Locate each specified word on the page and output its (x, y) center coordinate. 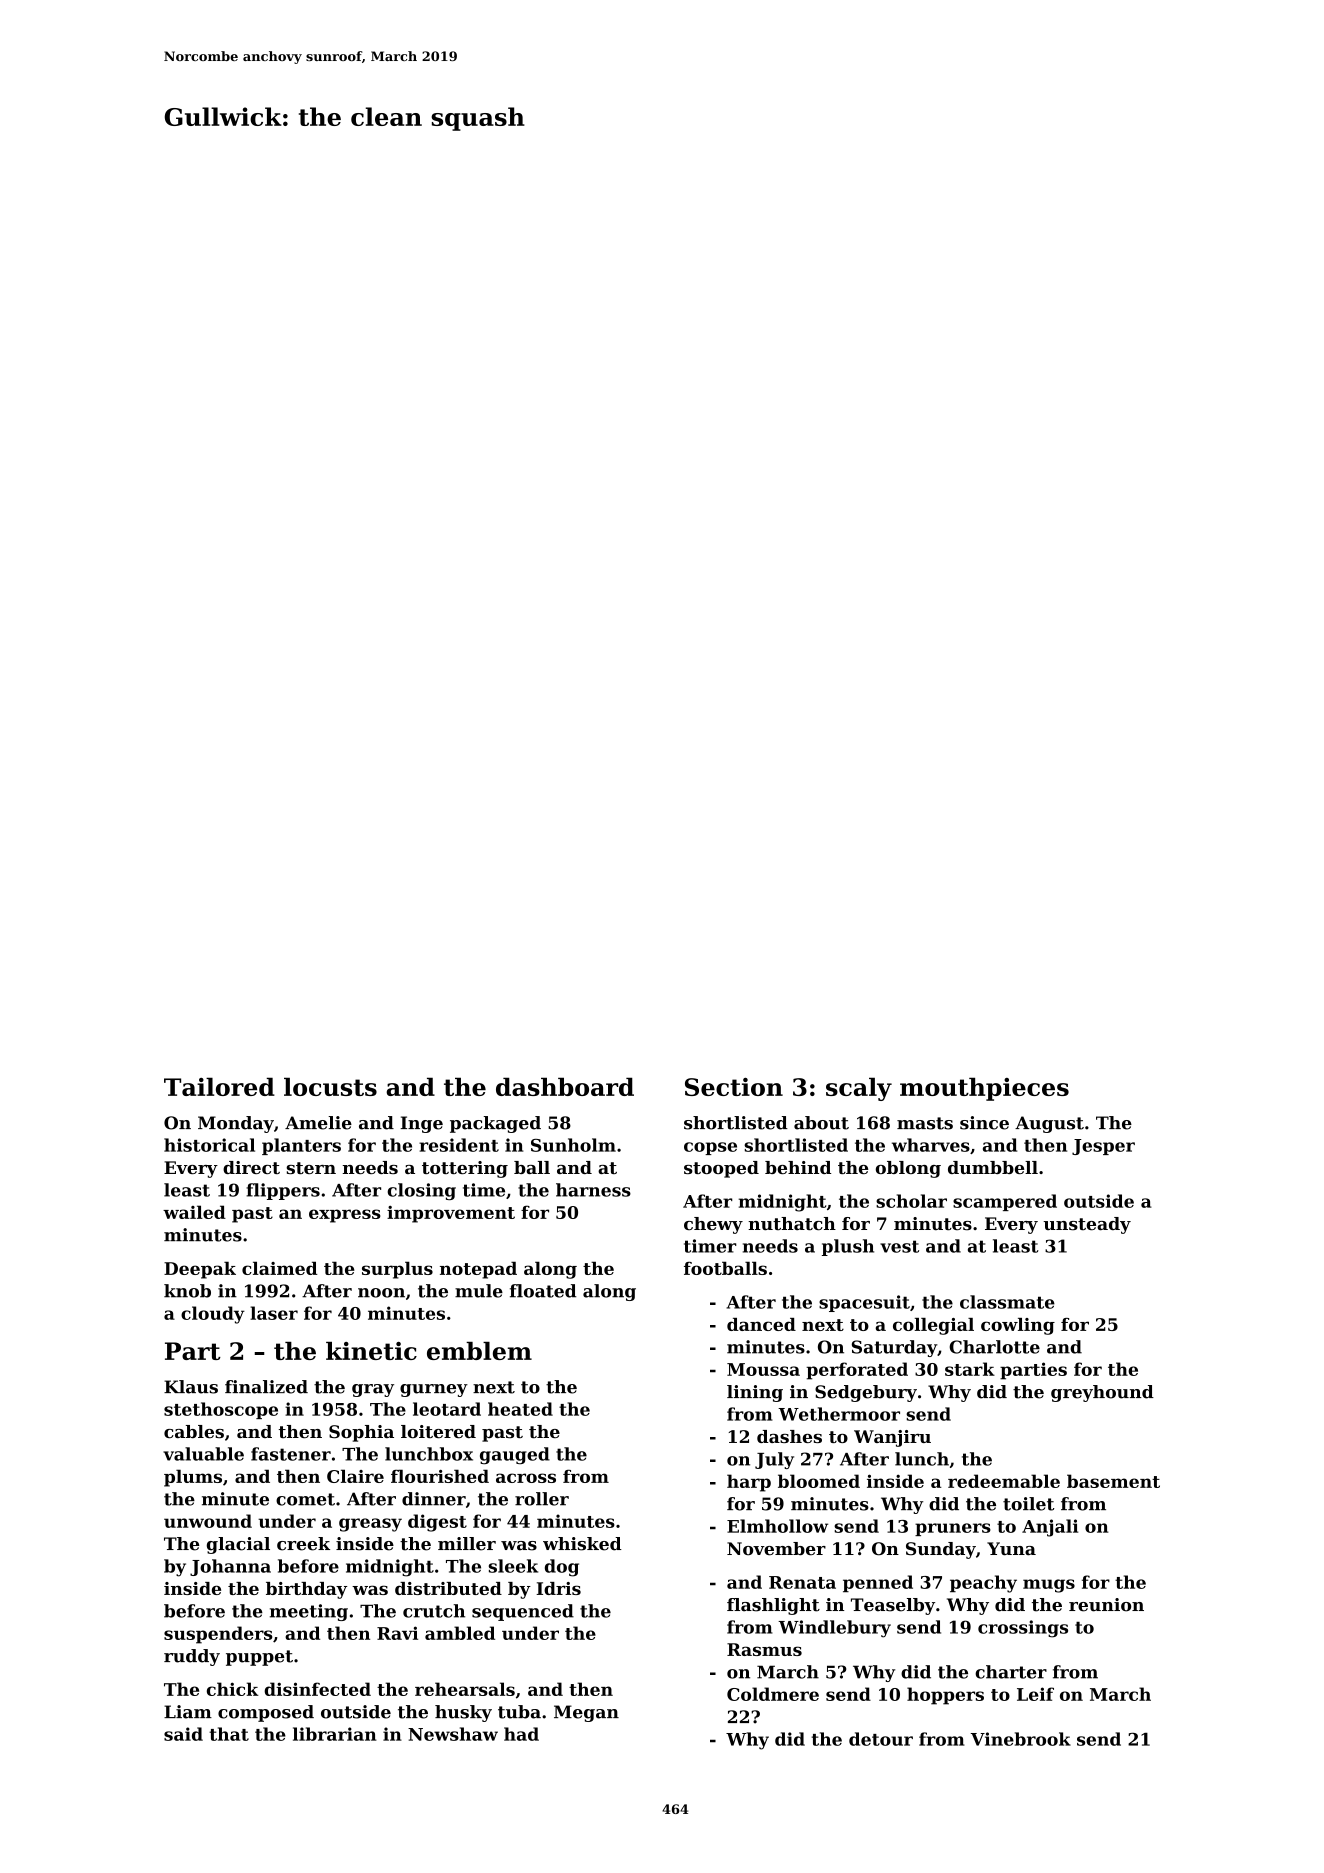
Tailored (219, 1086)
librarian (334, 1734)
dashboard (565, 1086)
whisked (582, 1544)
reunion (1106, 1605)
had (521, 1734)
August (1049, 1124)
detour (881, 1739)
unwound (208, 1521)
